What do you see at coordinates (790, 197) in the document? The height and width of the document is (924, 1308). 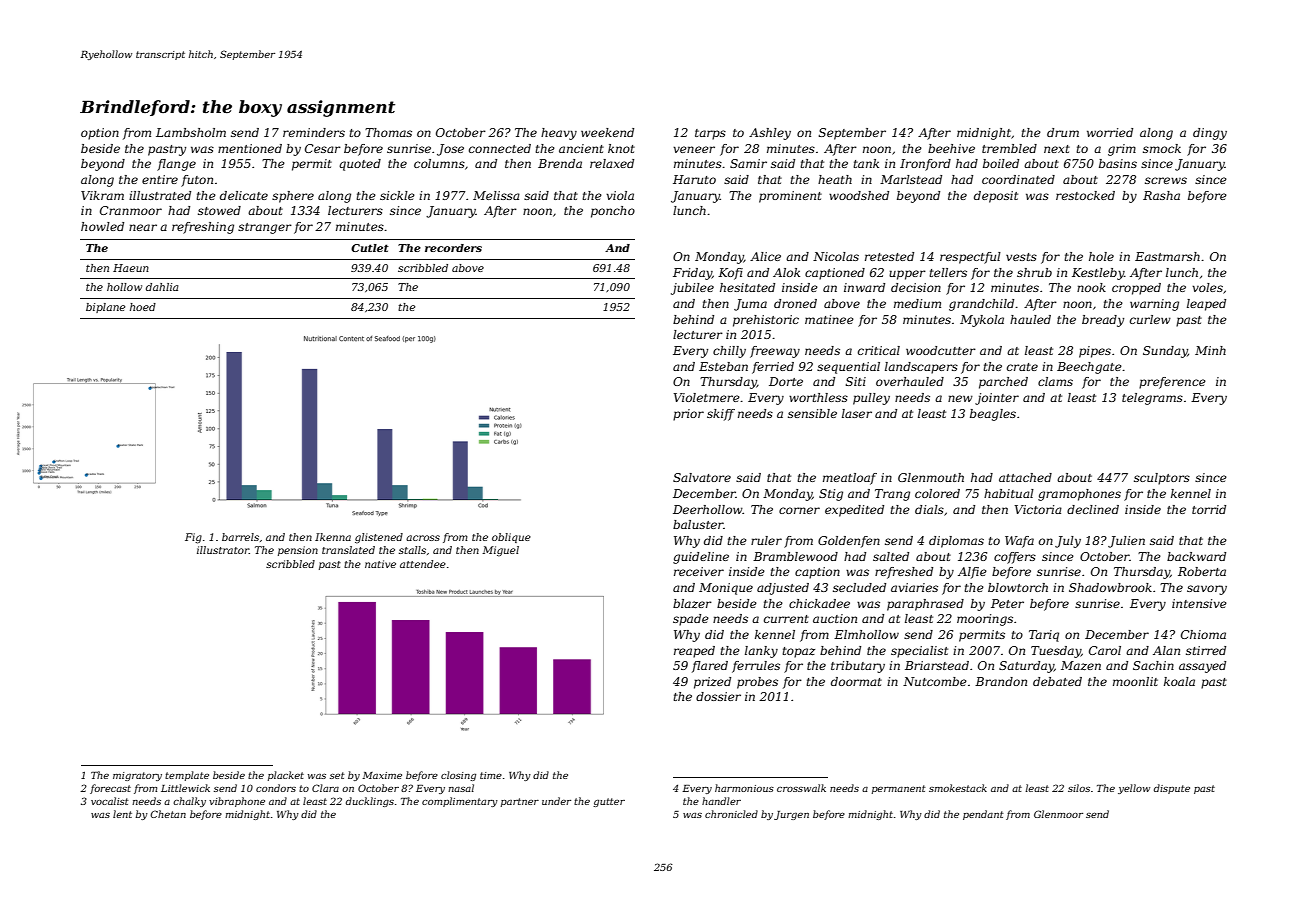 I see `prominent` at bounding box center [790, 197].
